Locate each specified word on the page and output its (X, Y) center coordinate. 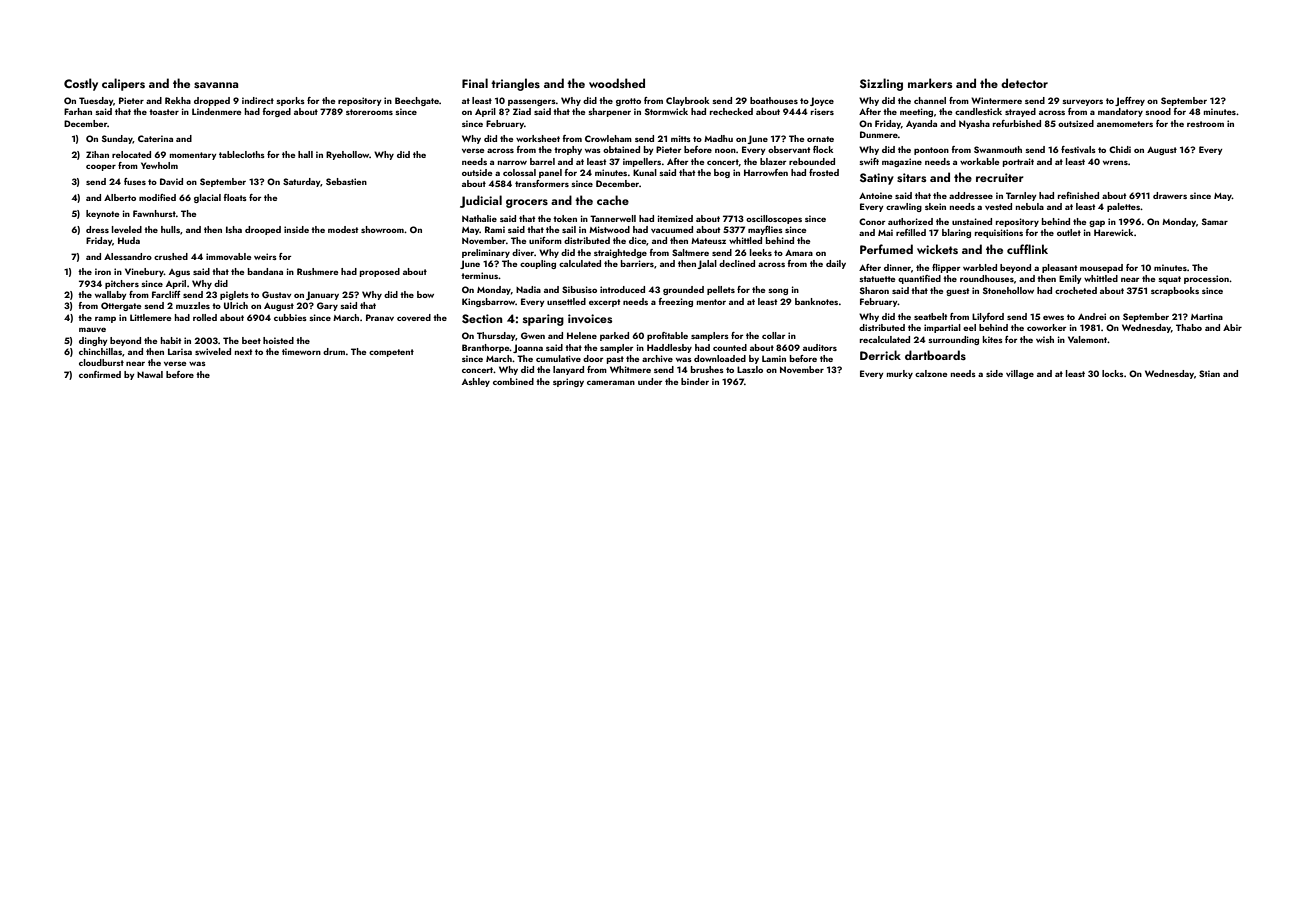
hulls (170, 229)
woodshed (617, 83)
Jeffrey (1130, 101)
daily (836, 264)
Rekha (178, 100)
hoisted (278, 340)
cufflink (1027, 249)
